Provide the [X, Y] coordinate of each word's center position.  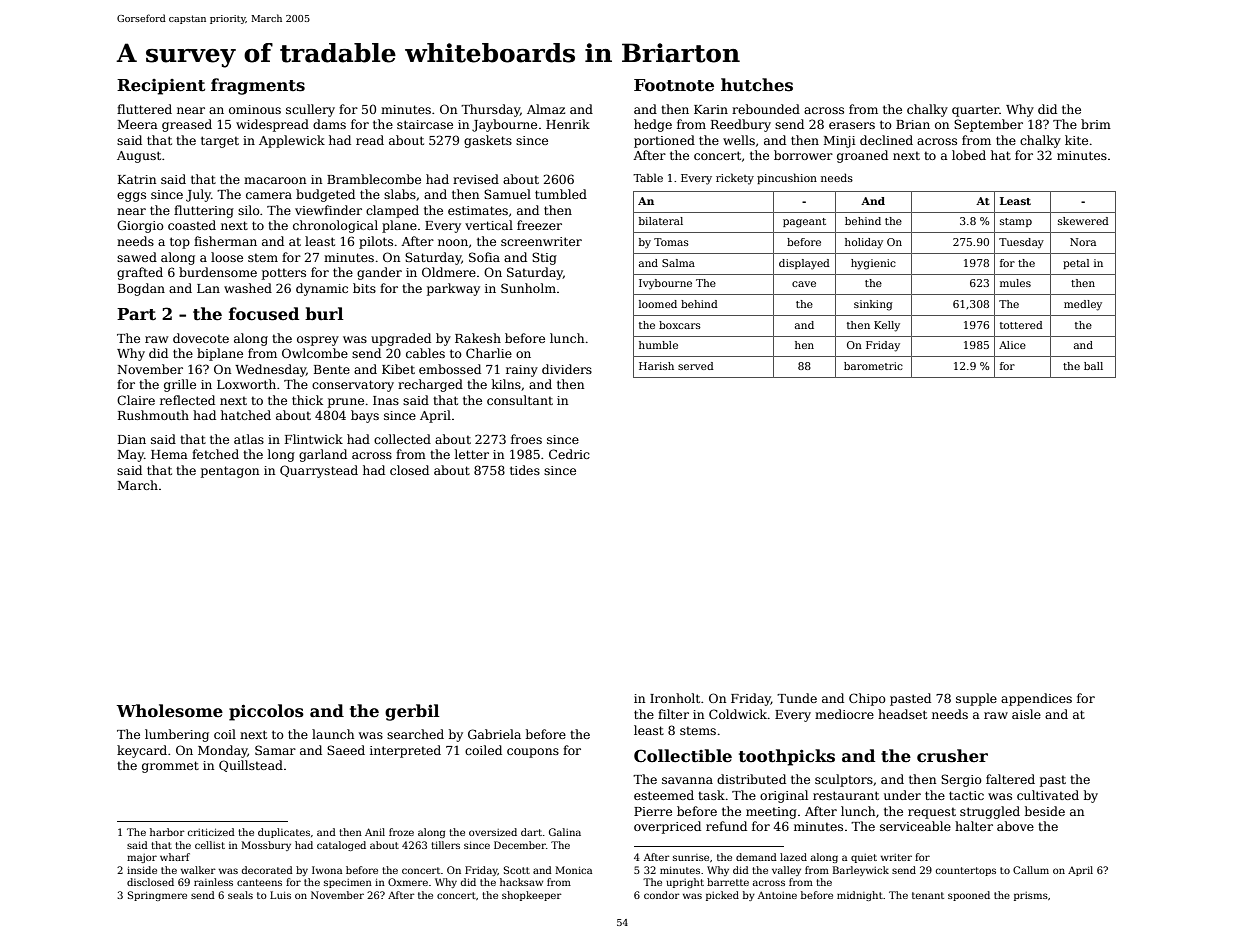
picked [722, 896]
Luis [280, 895]
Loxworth [246, 384]
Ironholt [675, 698]
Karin [711, 109]
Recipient [161, 87]
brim [1096, 124]
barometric [873, 366]
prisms [1031, 896]
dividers [567, 369]
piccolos [266, 712]
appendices [1036, 699]
